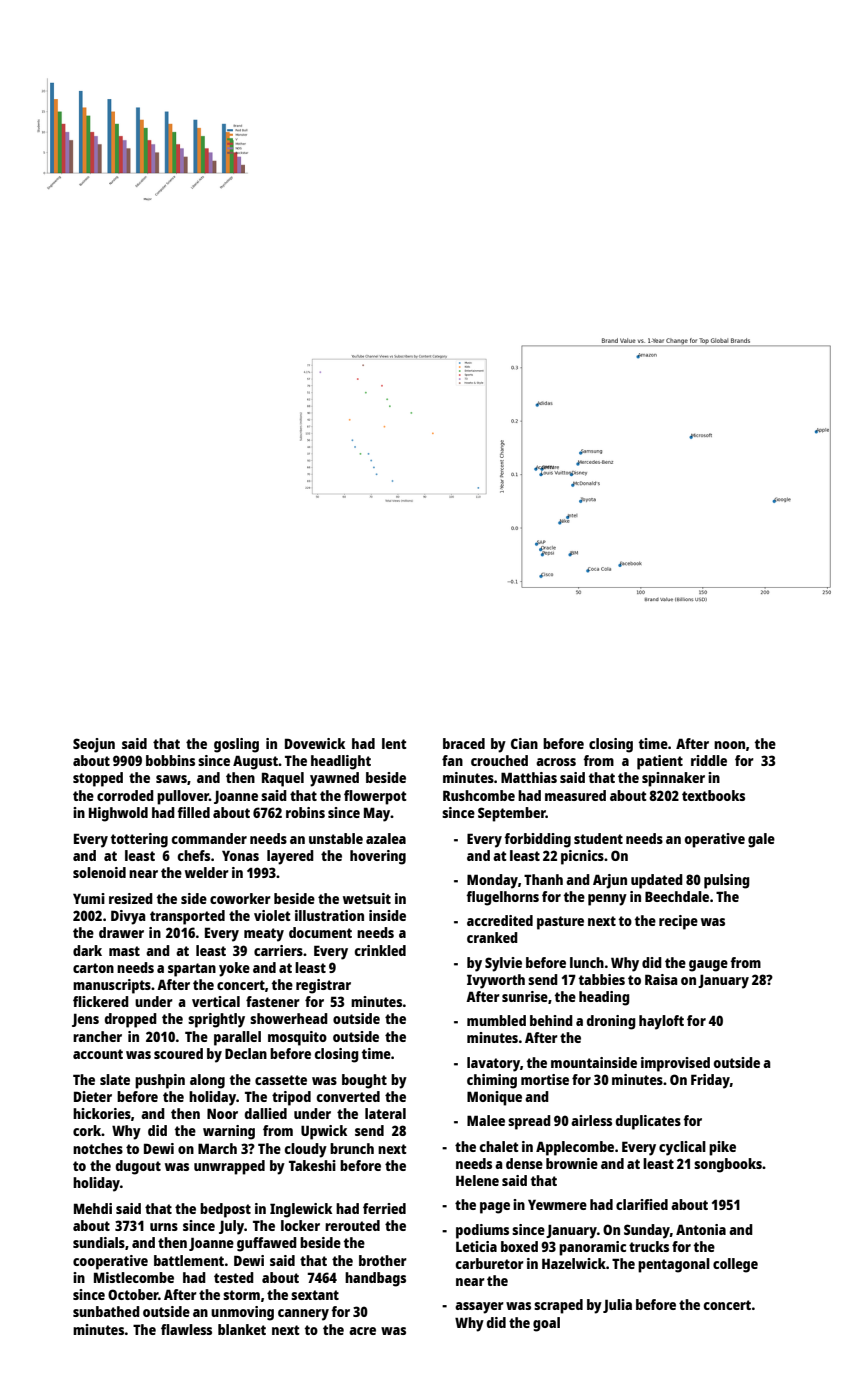  I want to click on penny, so click(607, 900).
